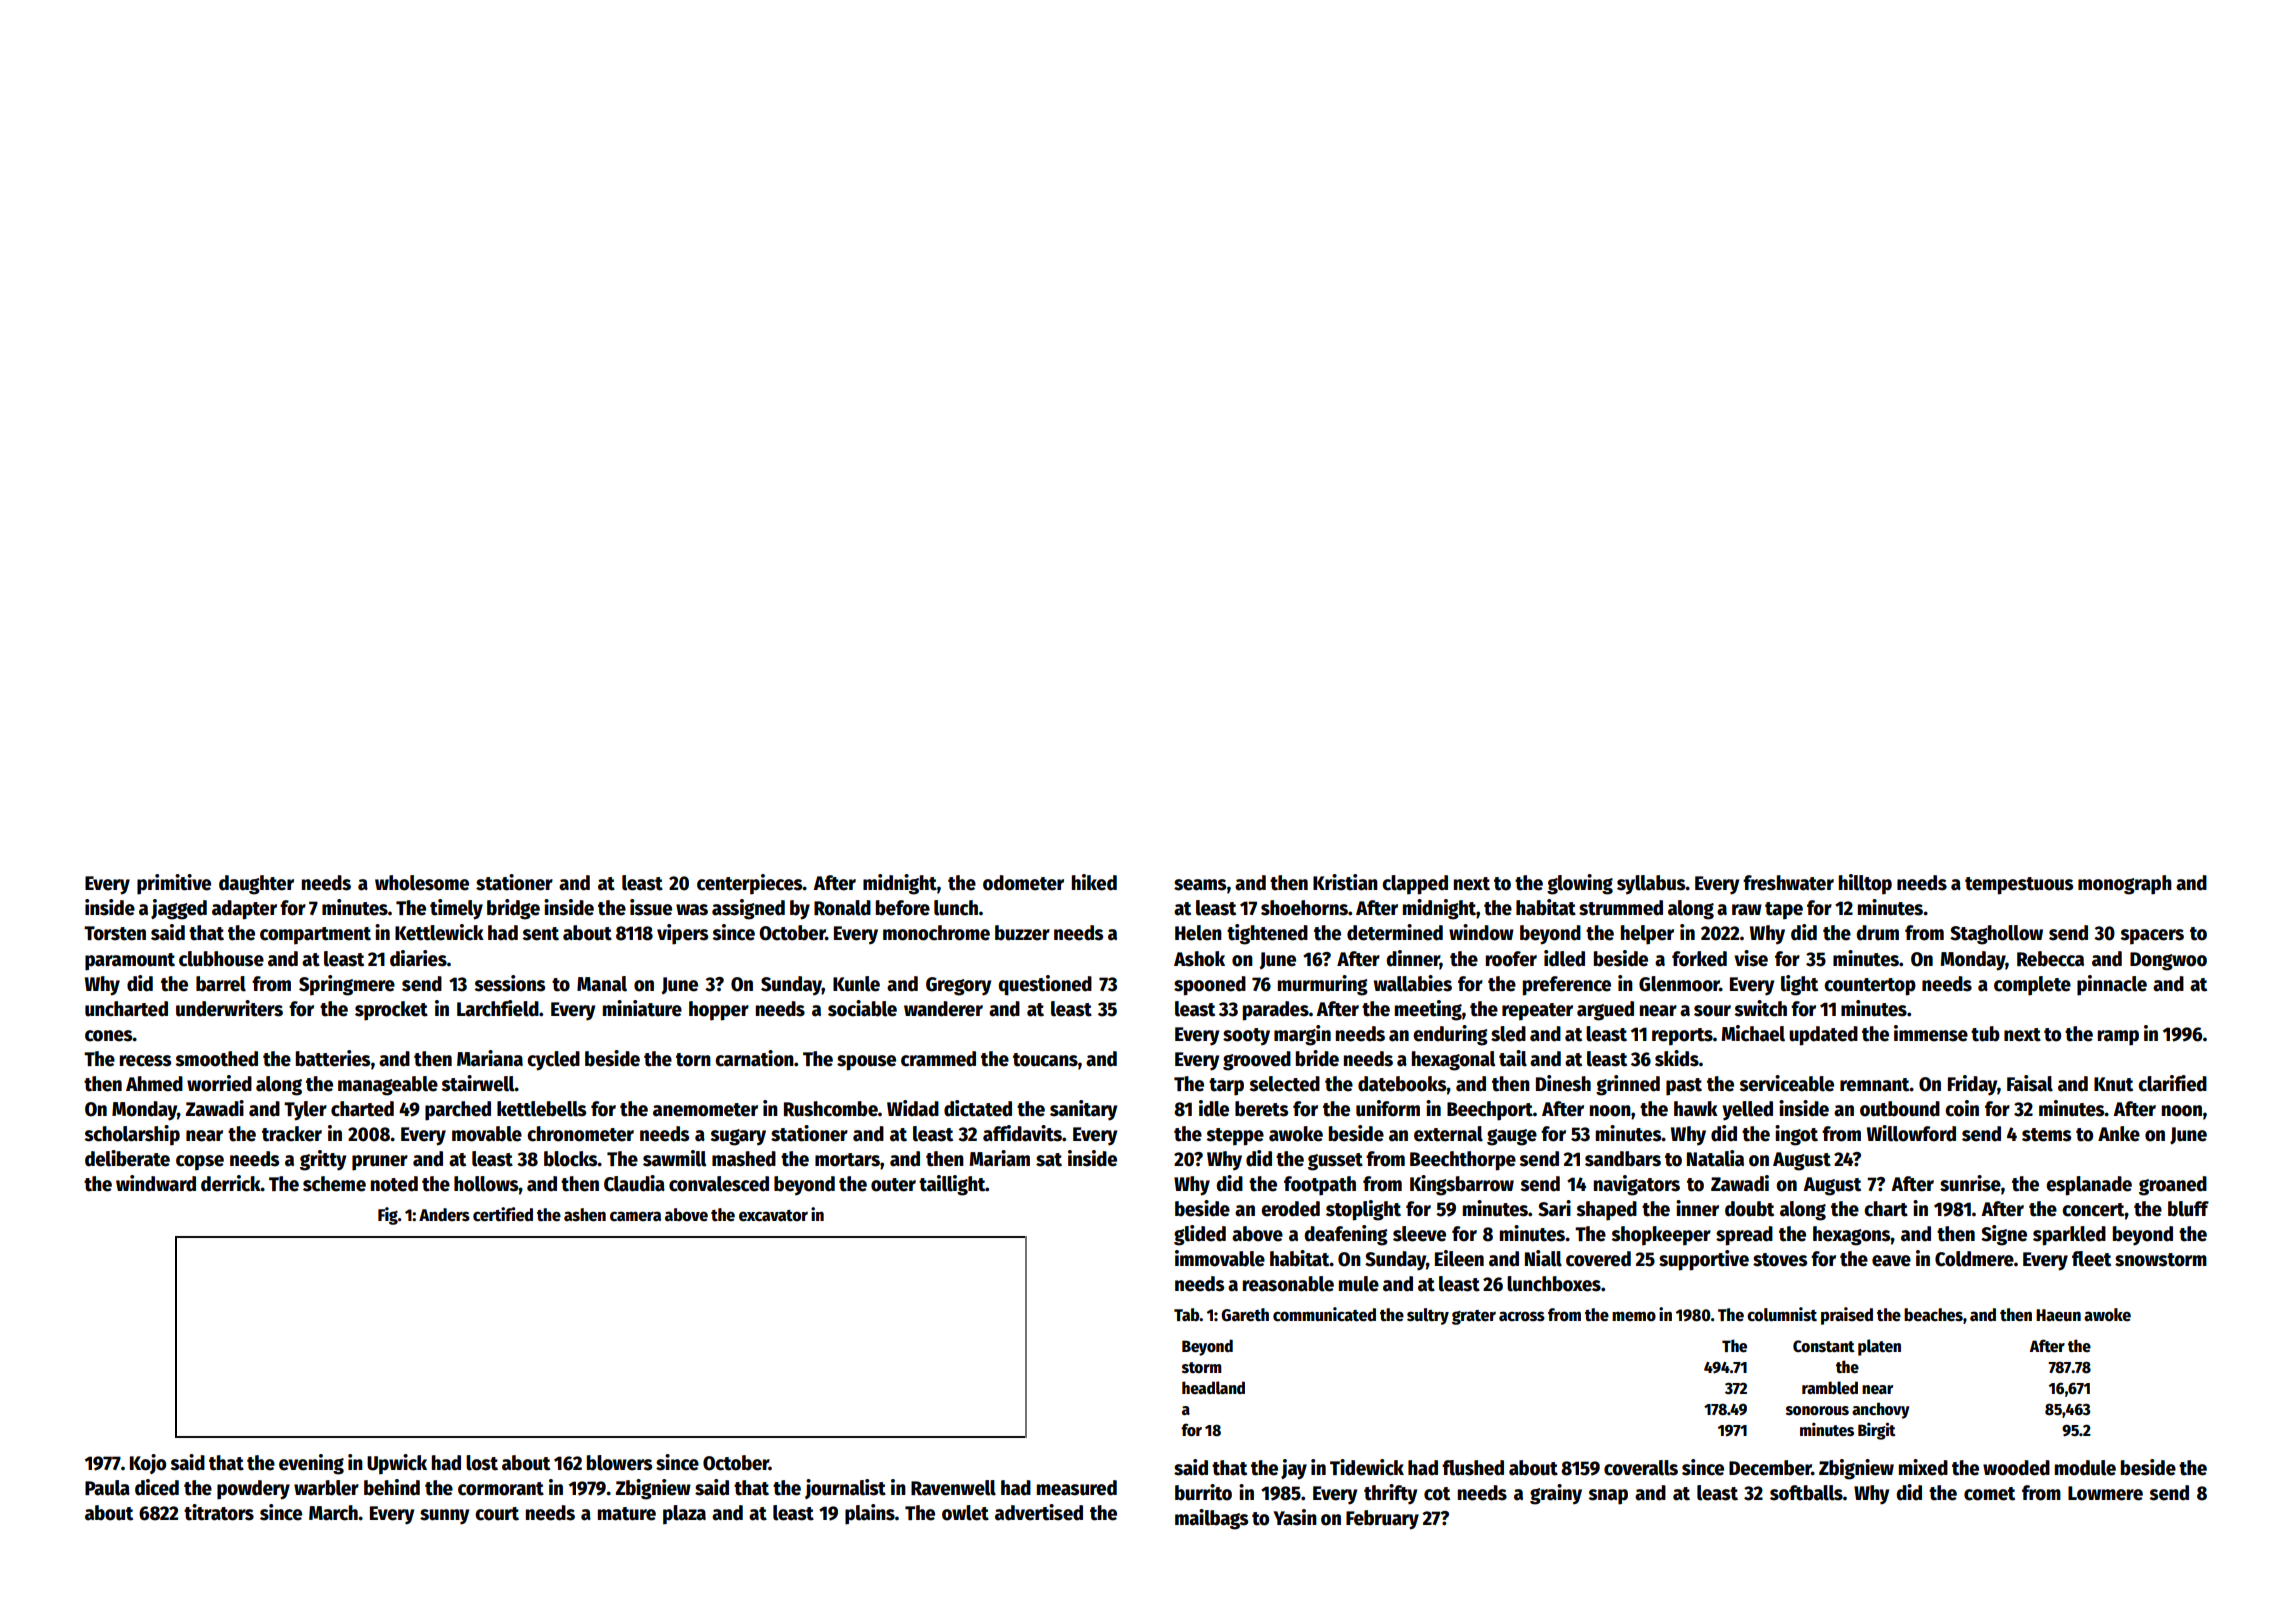 This screenshot has width=2292, height=1620. What do you see at coordinates (1870, 987) in the screenshot?
I see `countertop` at bounding box center [1870, 987].
